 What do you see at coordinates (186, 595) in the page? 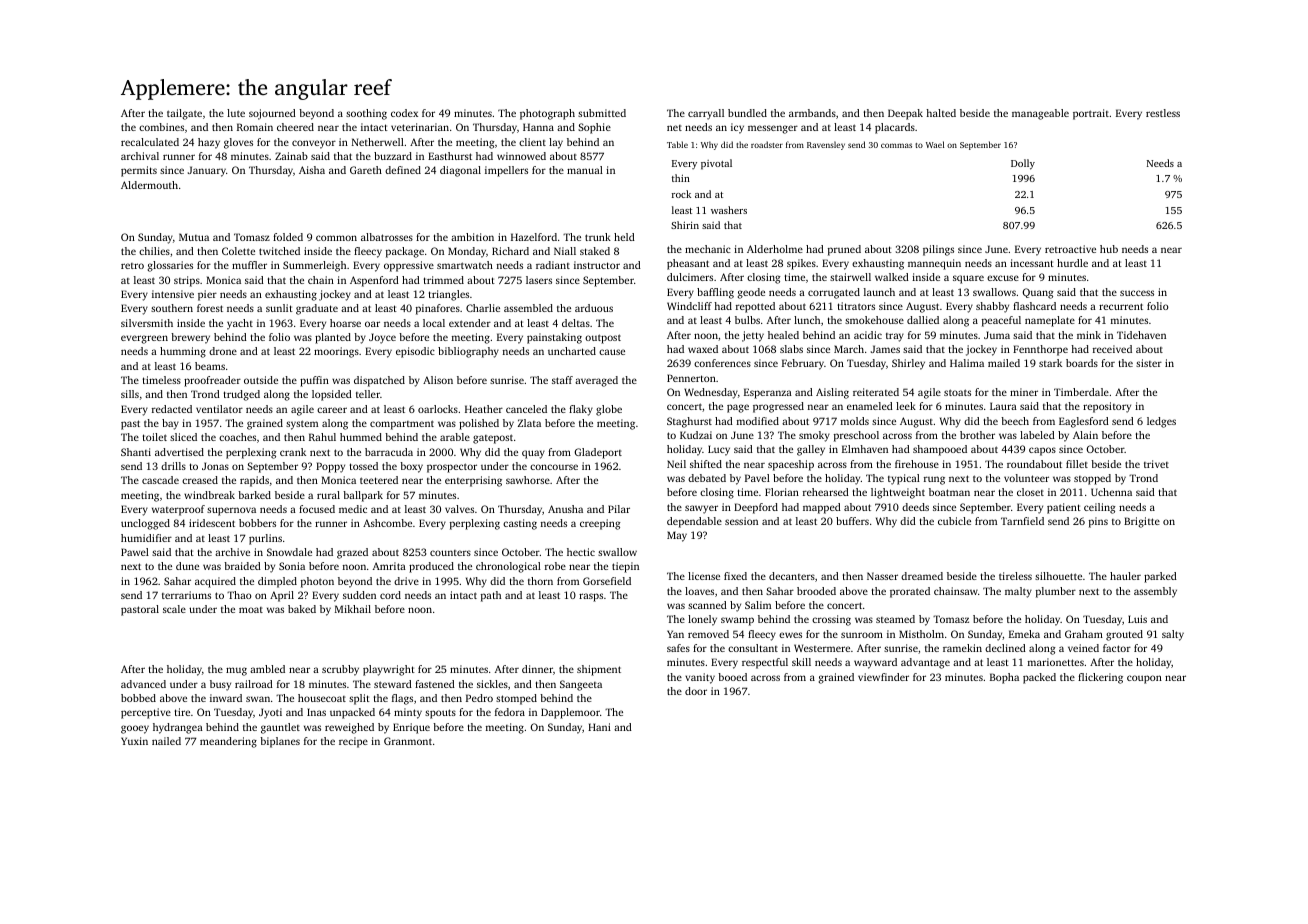
I see `terrariums` at bounding box center [186, 595].
